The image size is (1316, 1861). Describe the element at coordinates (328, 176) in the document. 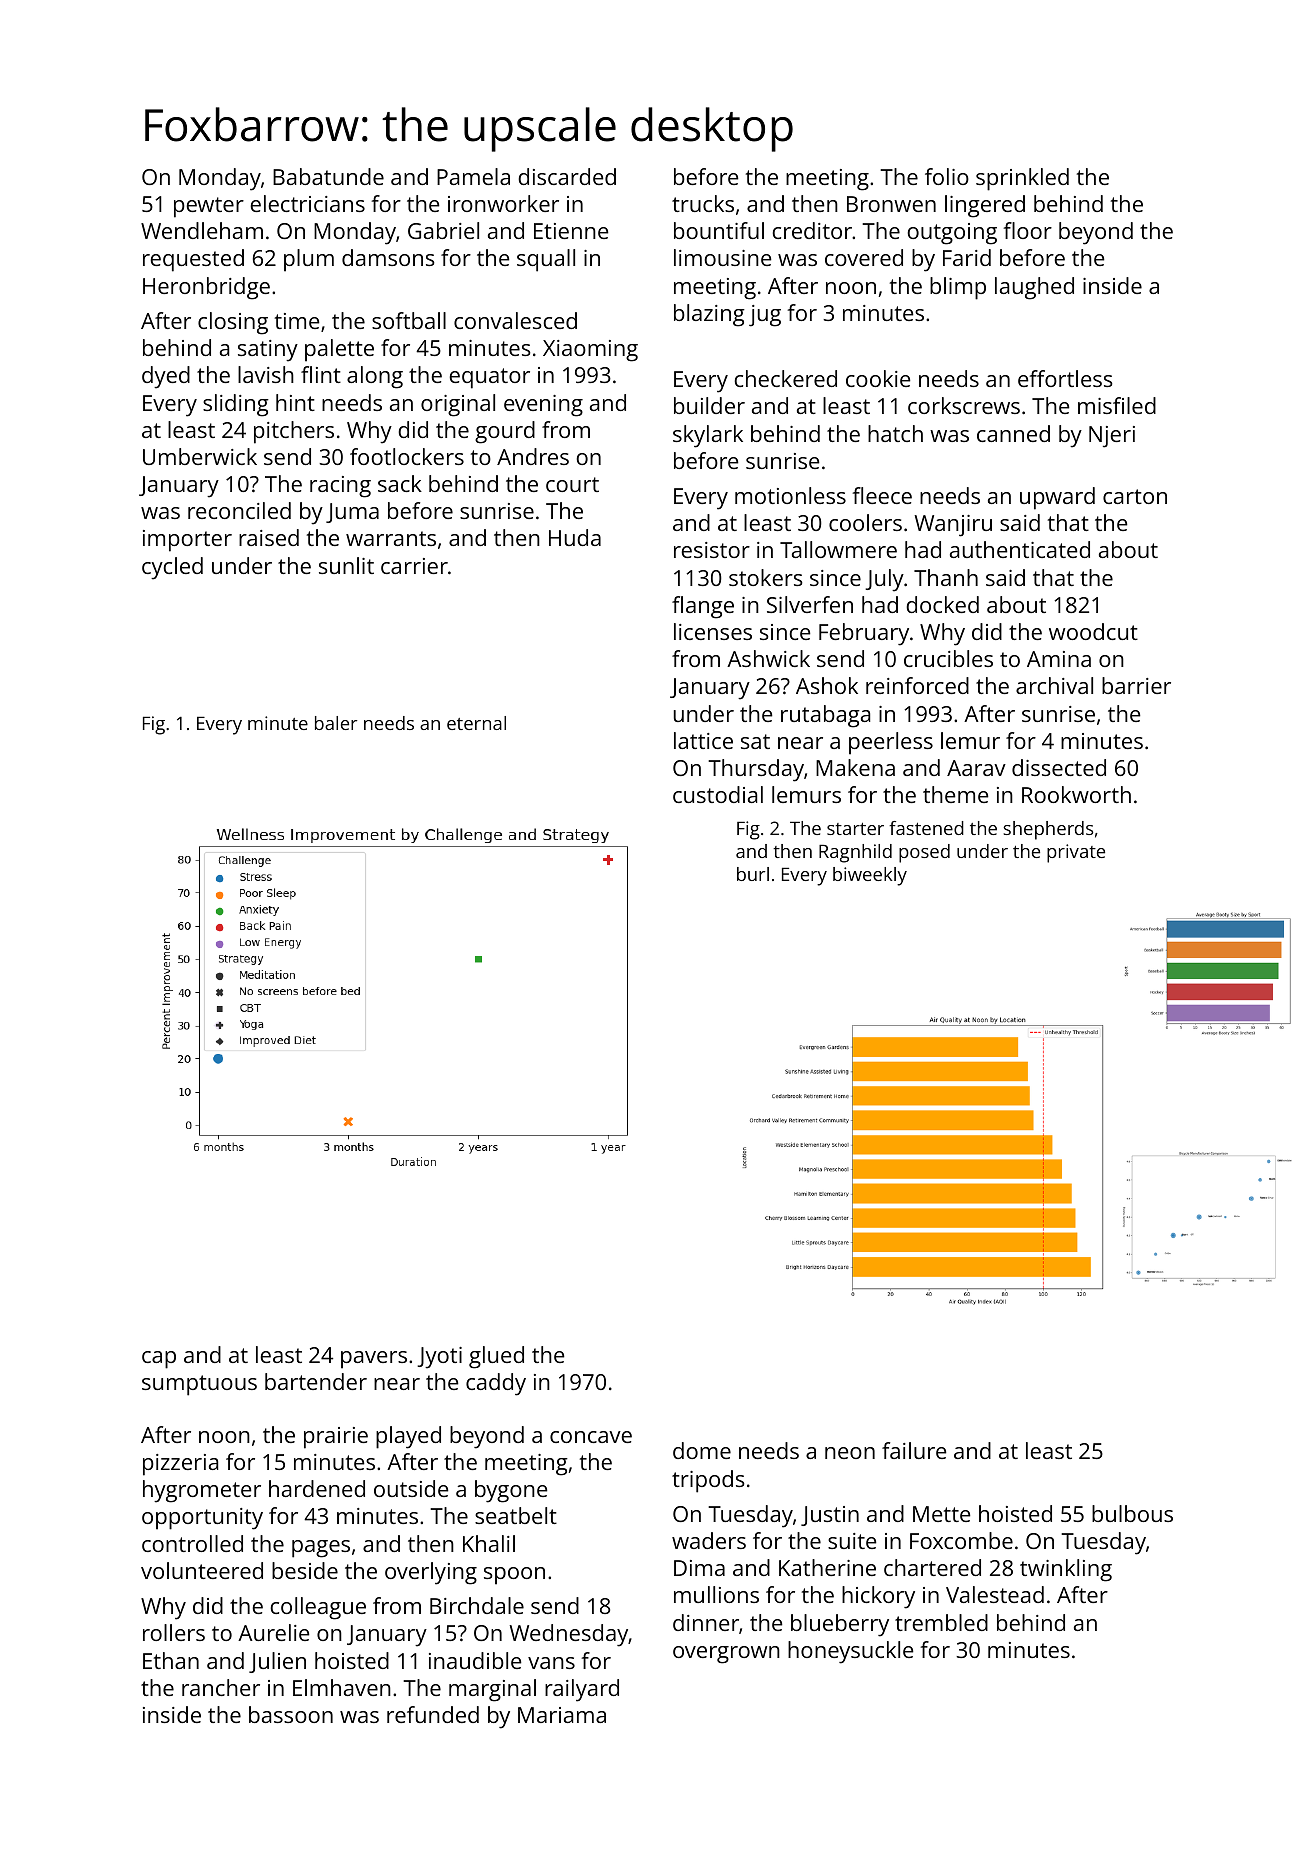

I see `Babatunde` at that location.
